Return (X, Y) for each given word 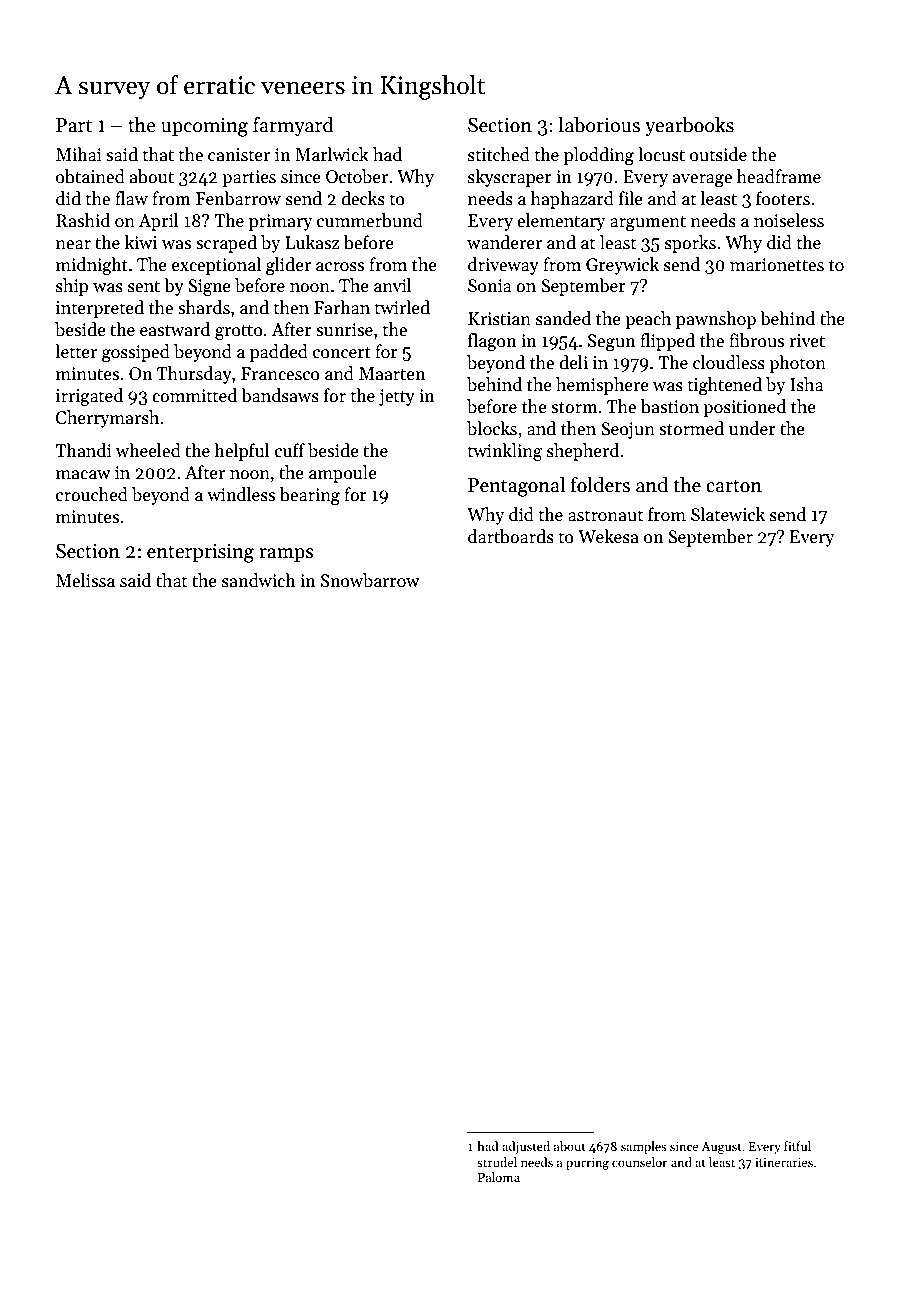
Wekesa (608, 536)
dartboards (511, 536)
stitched (499, 154)
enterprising (200, 553)
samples (643, 1147)
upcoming (204, 127)
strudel (497, 1162)
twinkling (504, 452)
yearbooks (689, 126)
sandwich (259, 580)
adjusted (526, 1147)
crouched (92, 494)
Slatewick (728, 514)
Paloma (499, 1177)
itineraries (784, 1162)
